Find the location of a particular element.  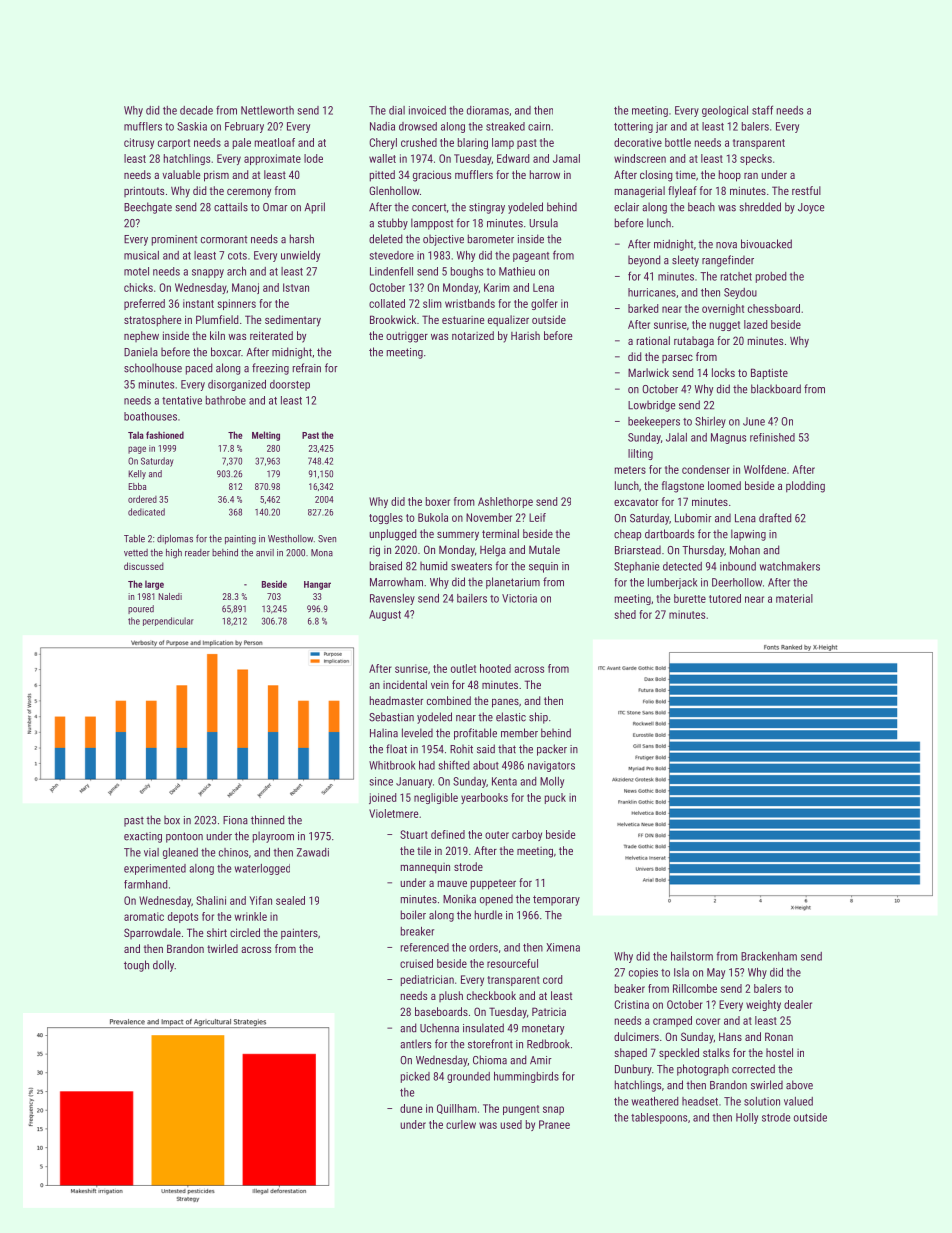

Harish is located at coordinates (525, 335).
